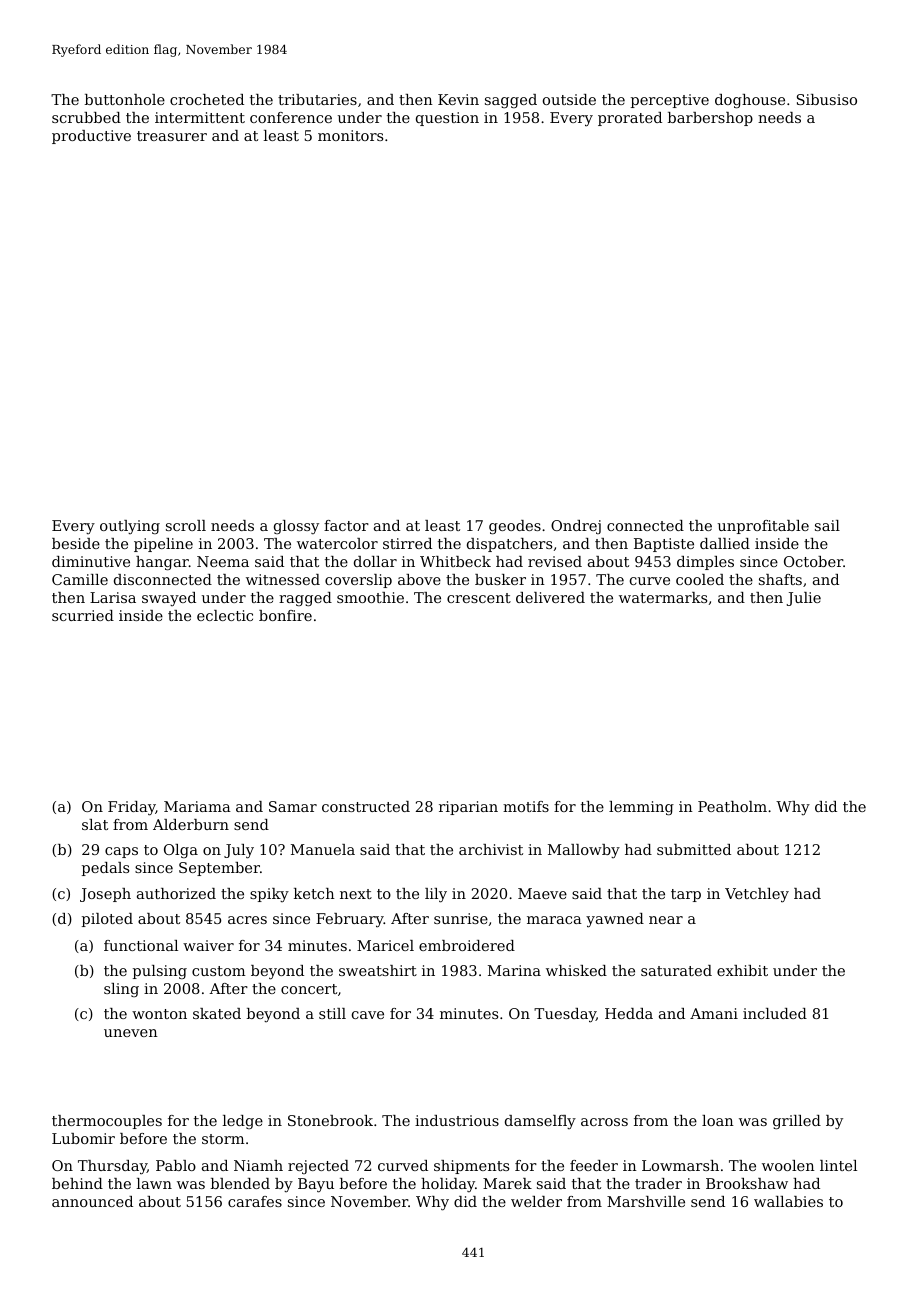  I want to click on prorated, so click(630, 119).
